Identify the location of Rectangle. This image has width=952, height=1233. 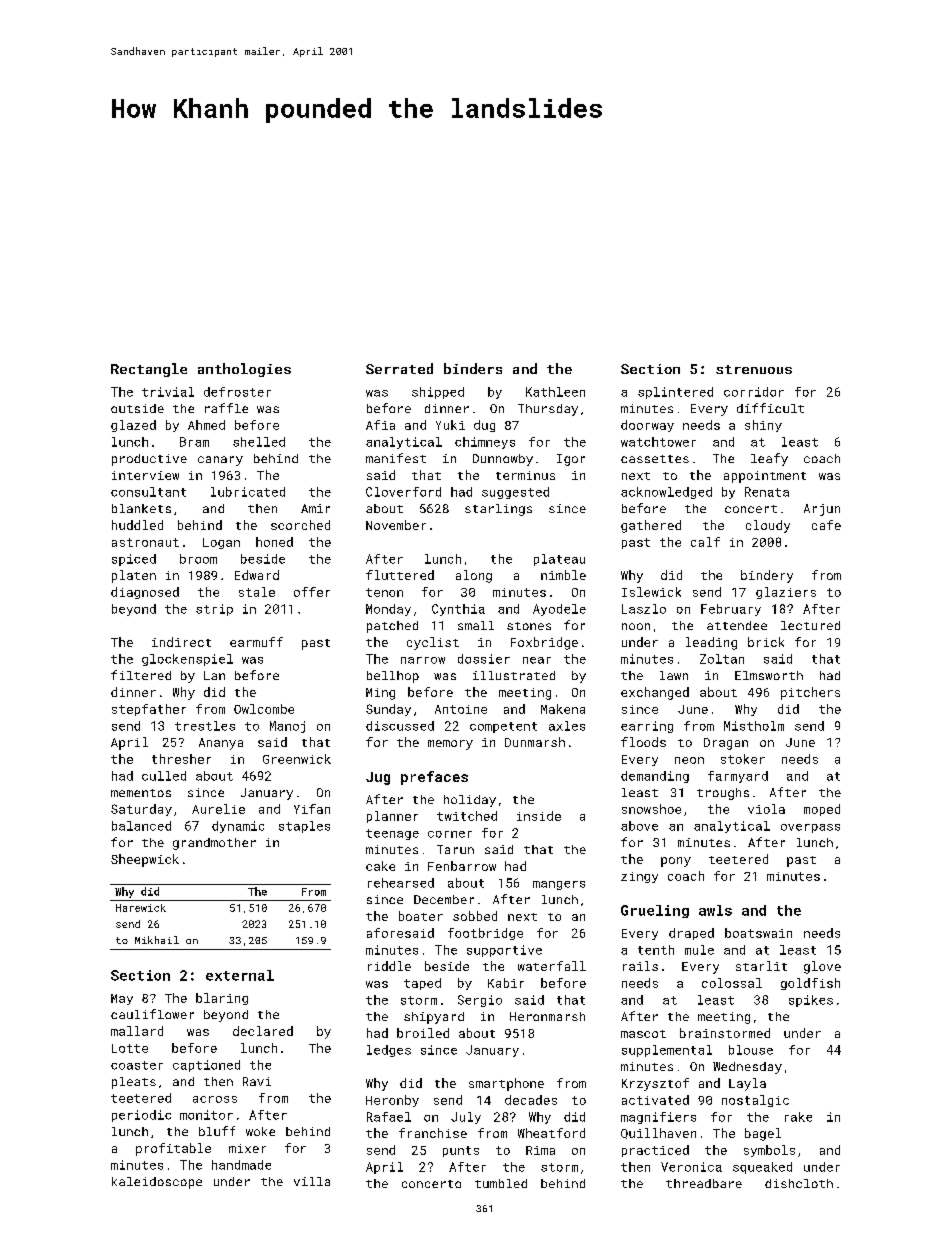
(149, 370).
